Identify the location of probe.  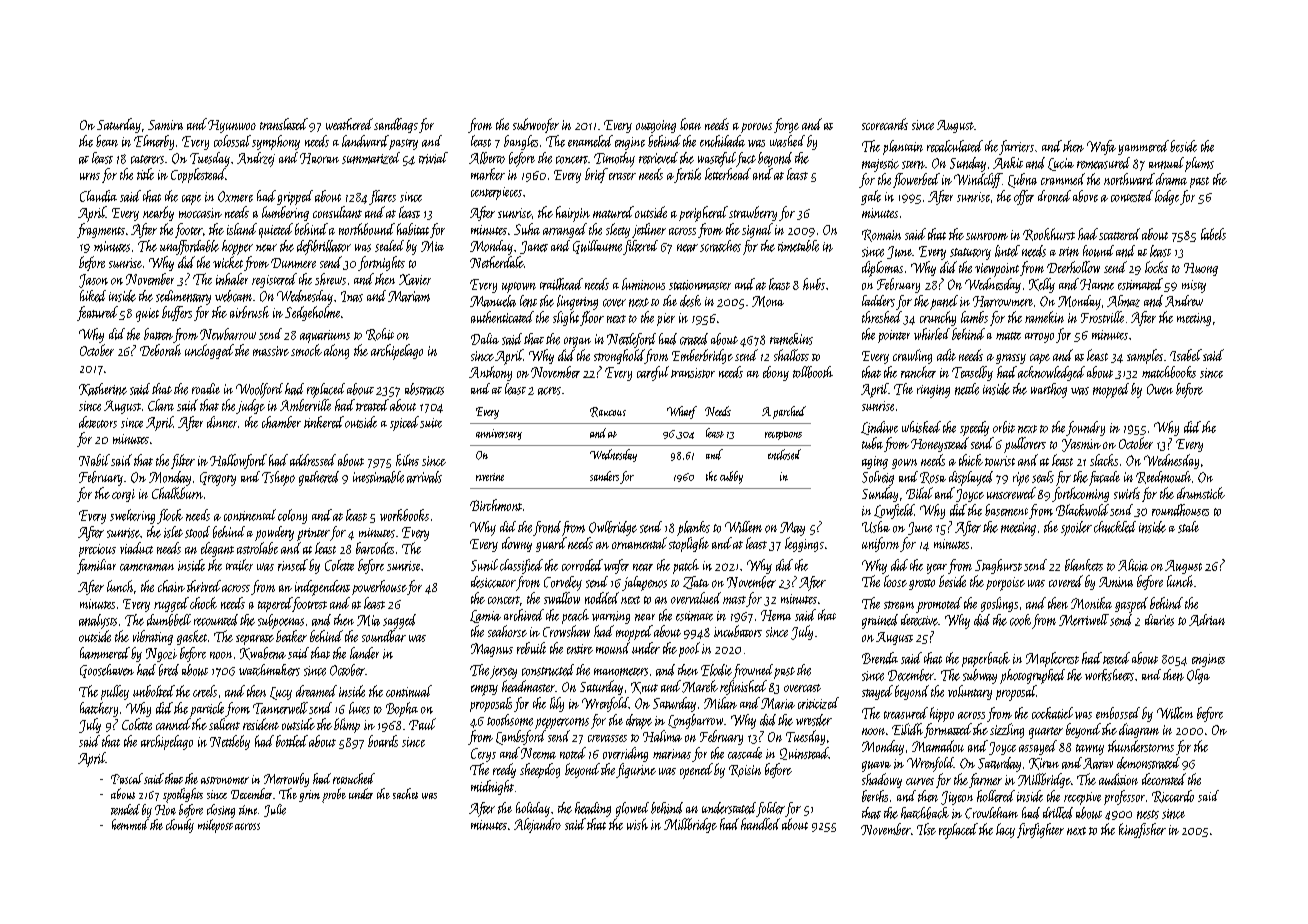
(334, 795).
